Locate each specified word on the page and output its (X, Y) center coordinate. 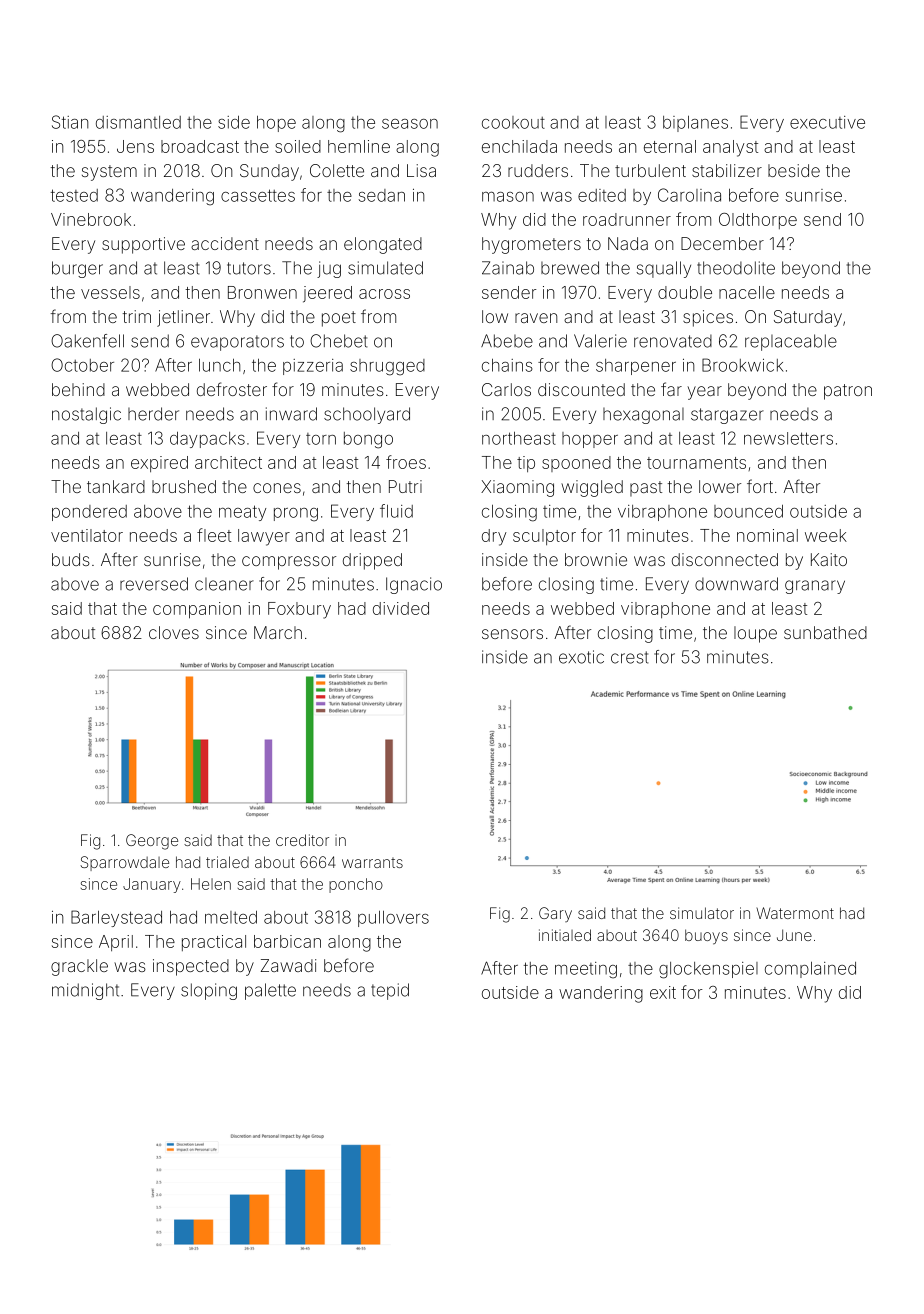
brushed (184, 486)
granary (815, 587)
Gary (555, 914)
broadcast (200, 146)
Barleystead (116, 918)
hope (276, 124)
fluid (396, 511)
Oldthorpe (758, 221)
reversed (154, 584)
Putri (405, 486)
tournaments (696, 463)
